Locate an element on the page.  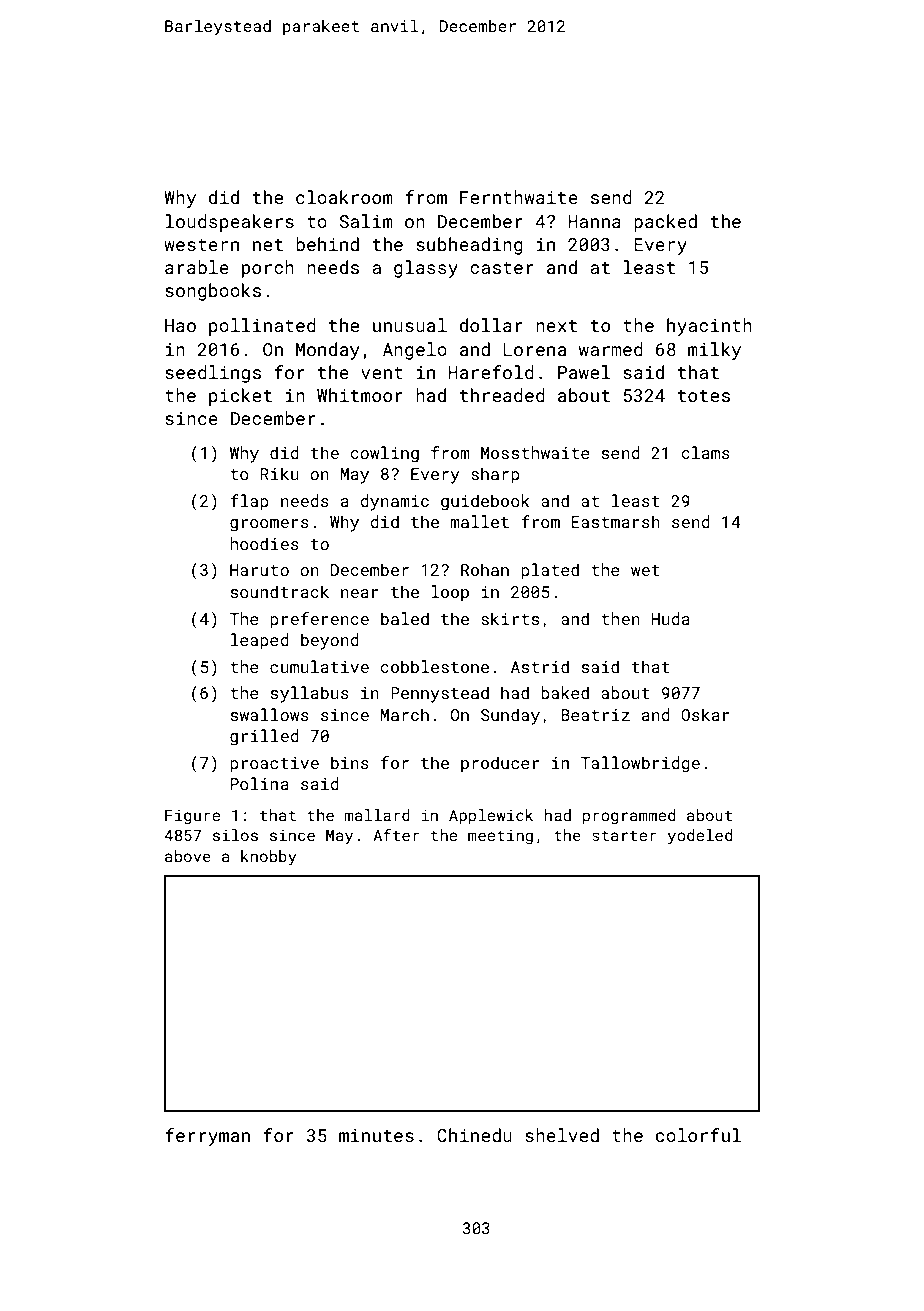
minutes is located at coordinates (376, 1135).
